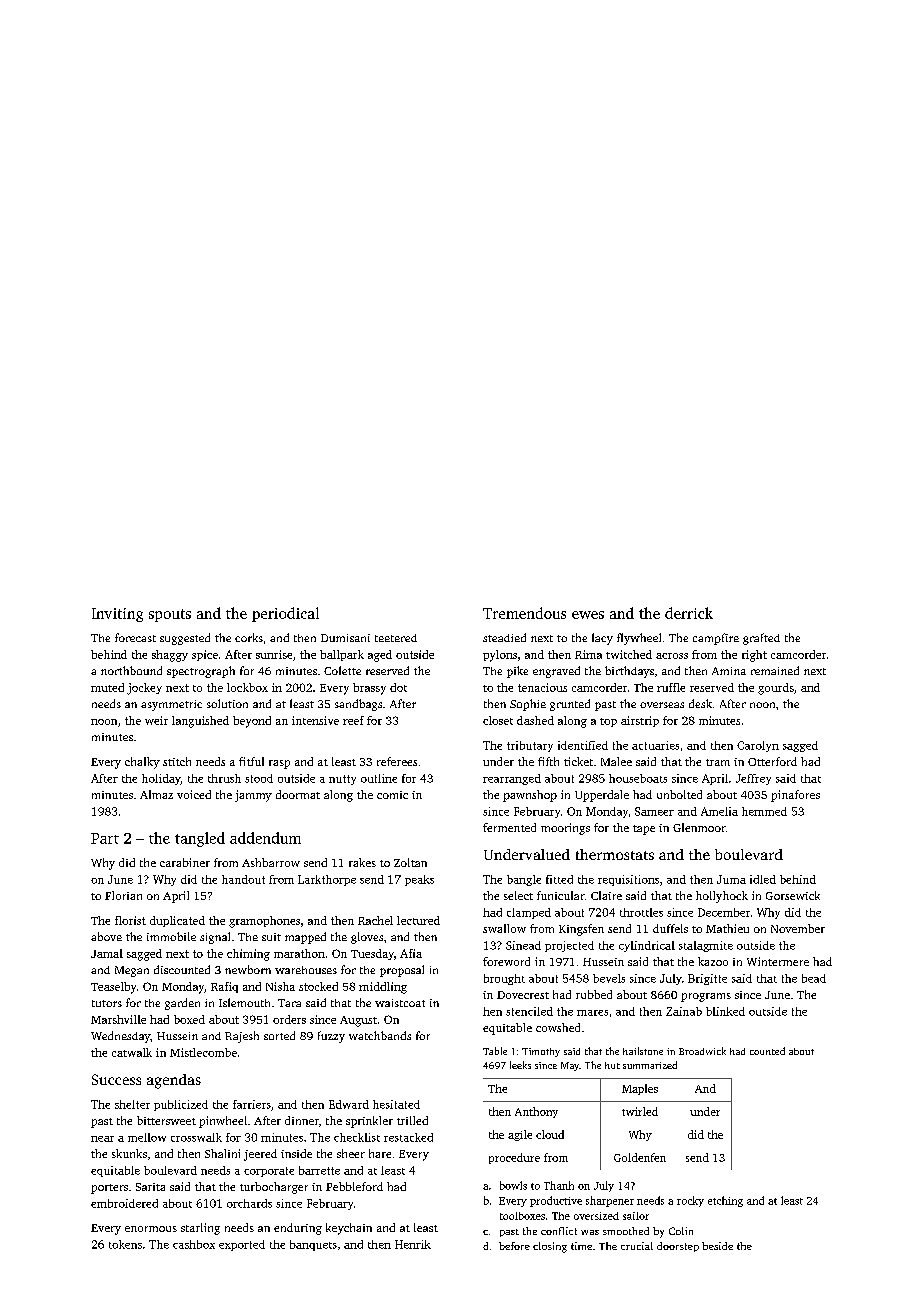 The image size is (924, 1308). What do you see at coordinates (200, 839) in the screenshot?
I see `tangled` at bounding box center [200, 839].
